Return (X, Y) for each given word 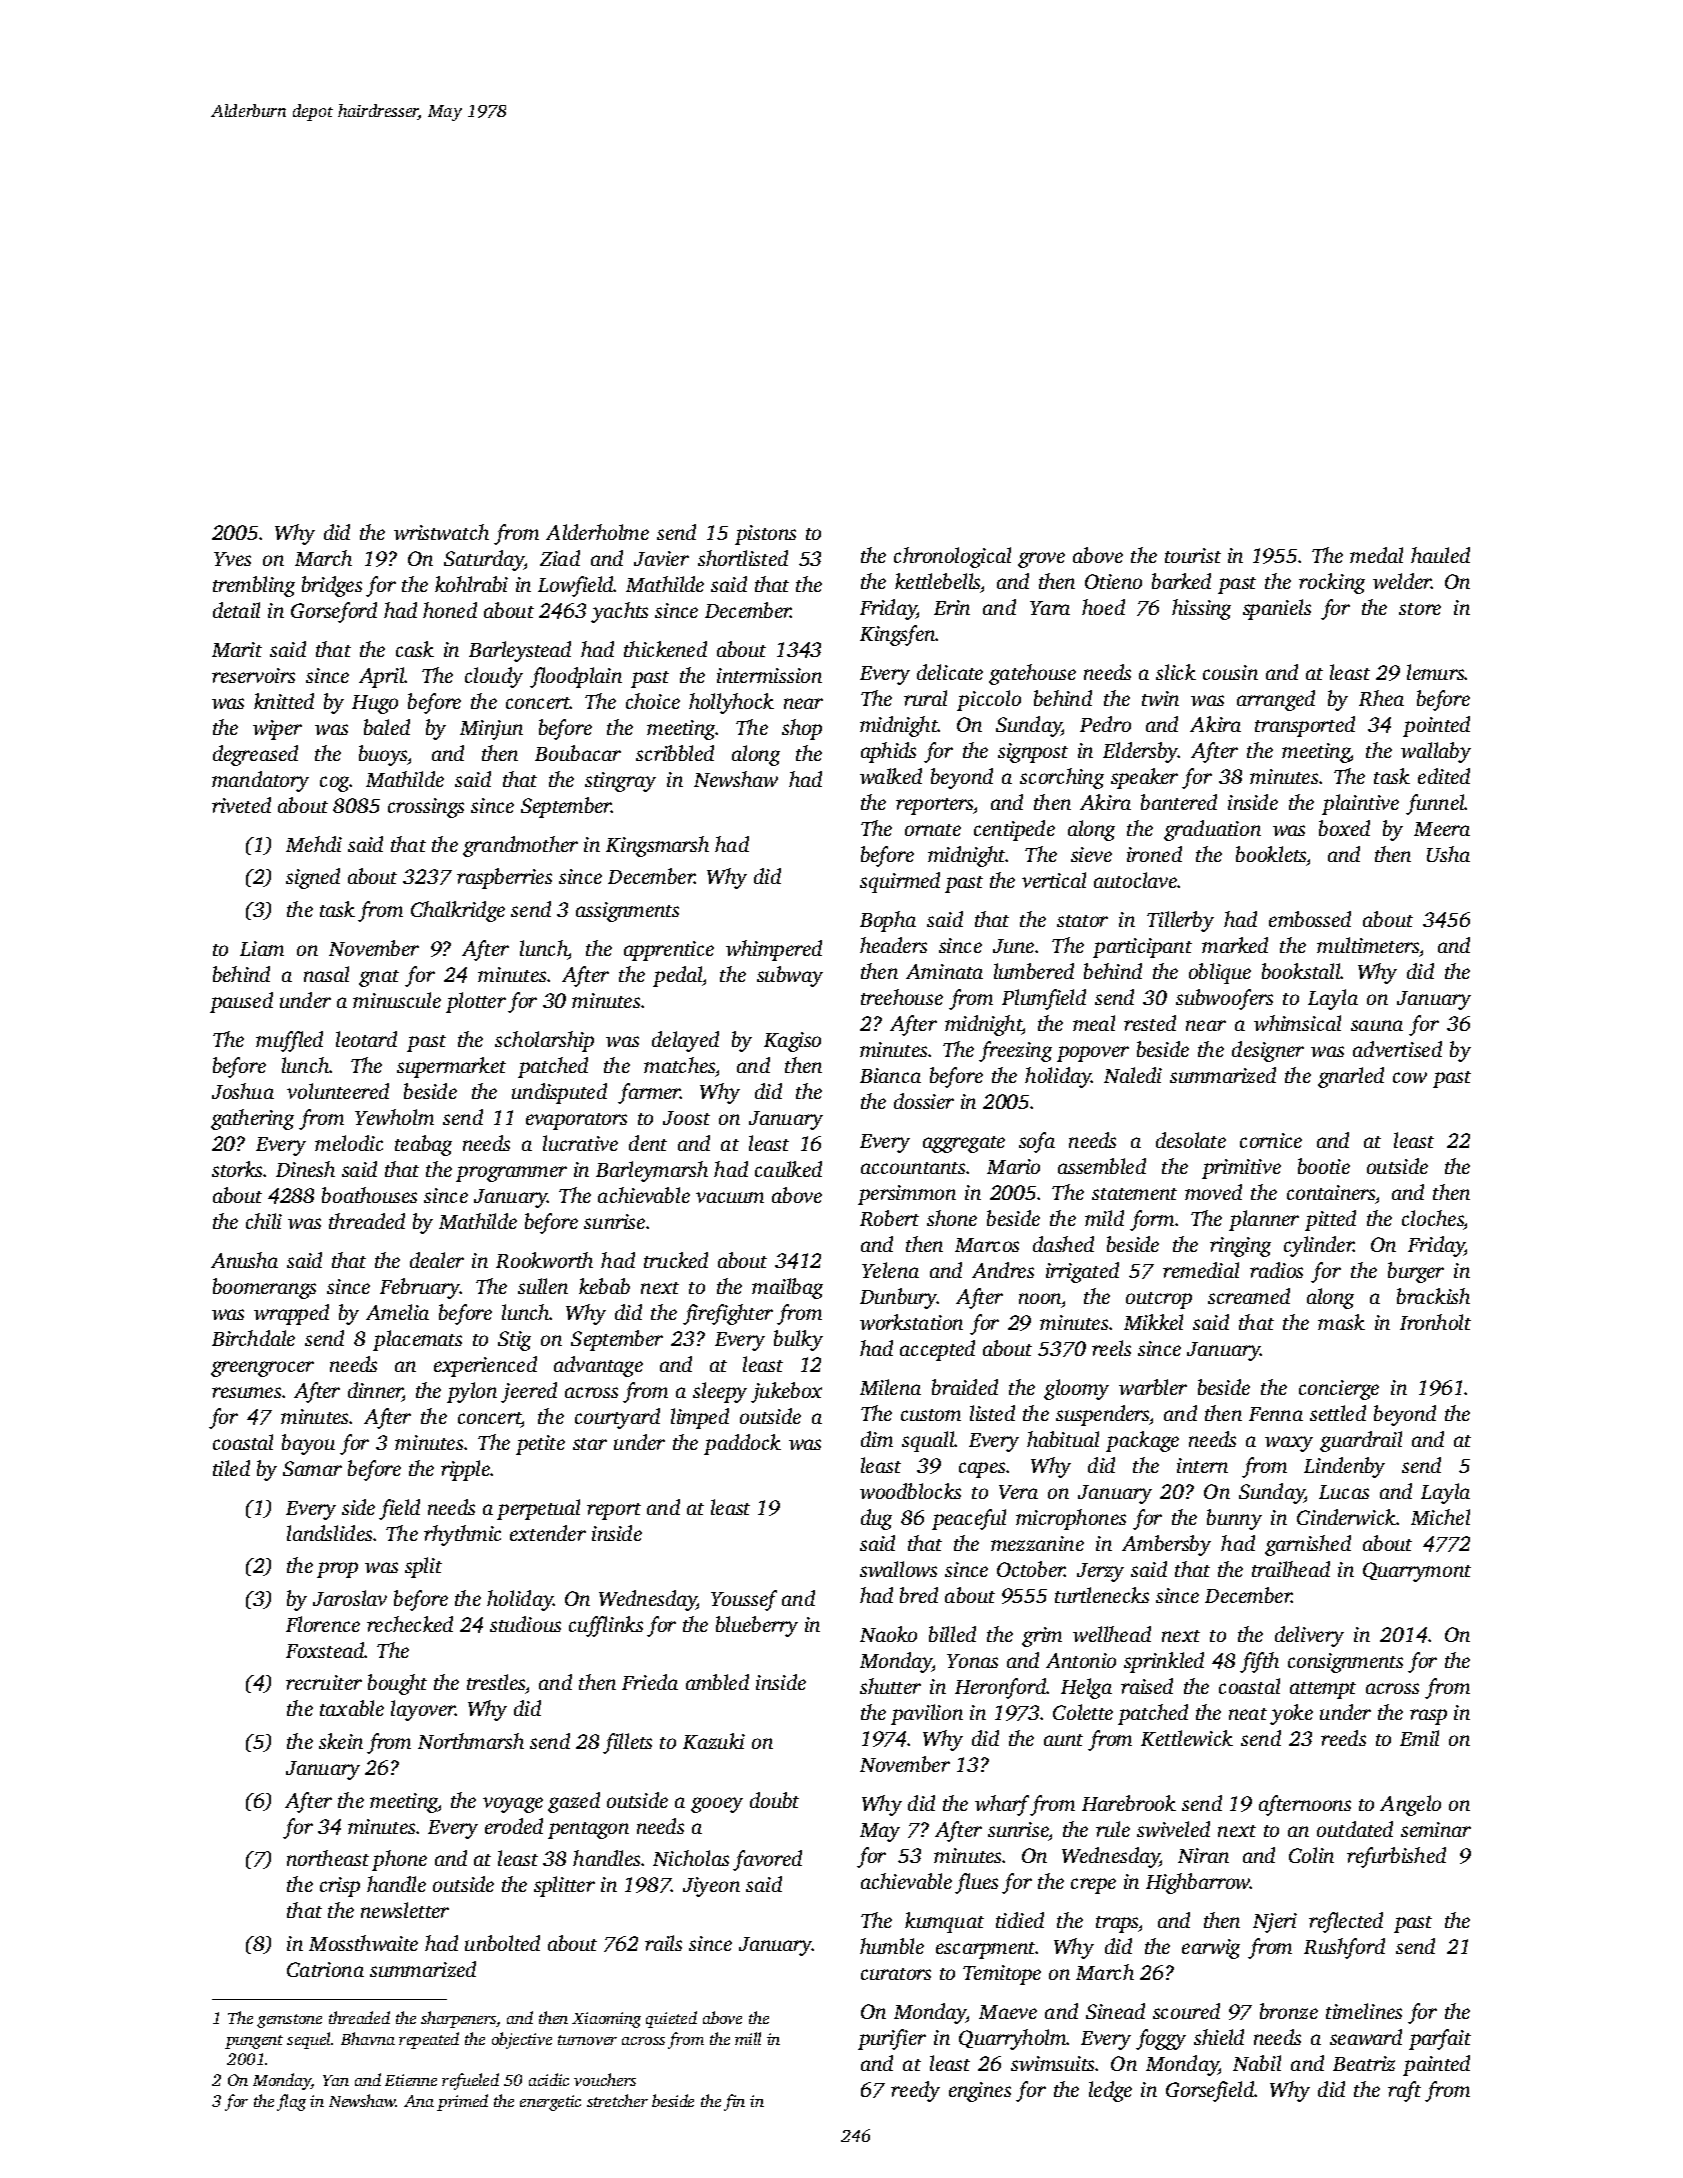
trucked (676, 1260)
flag (291, 2102)
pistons (765, 535)
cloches (1433, 1218)
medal (1376, 555)
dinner (375, 1391)
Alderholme (597, 532)
